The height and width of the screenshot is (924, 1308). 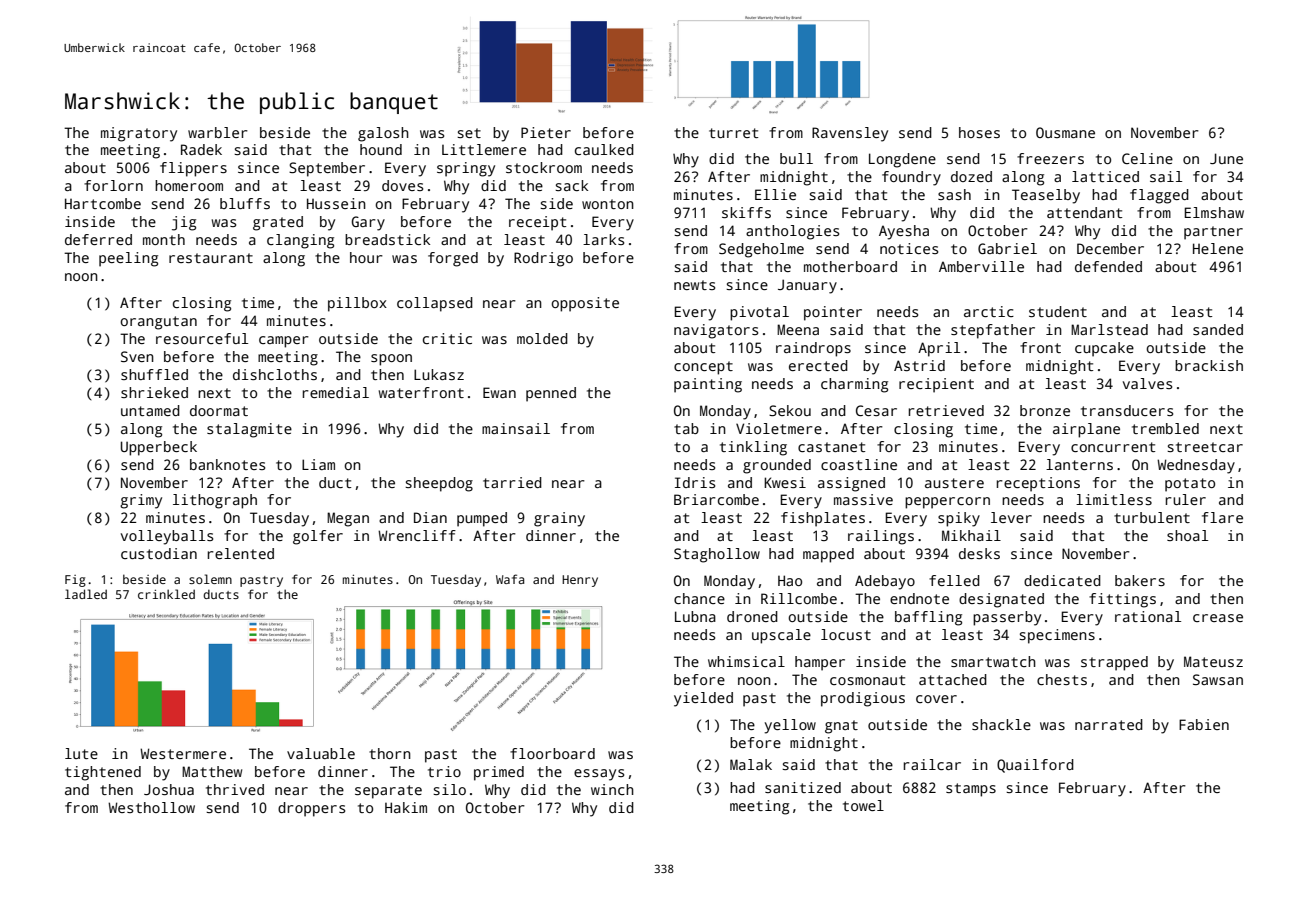 I want to click on prodigious, so click(x=863, y=699).
